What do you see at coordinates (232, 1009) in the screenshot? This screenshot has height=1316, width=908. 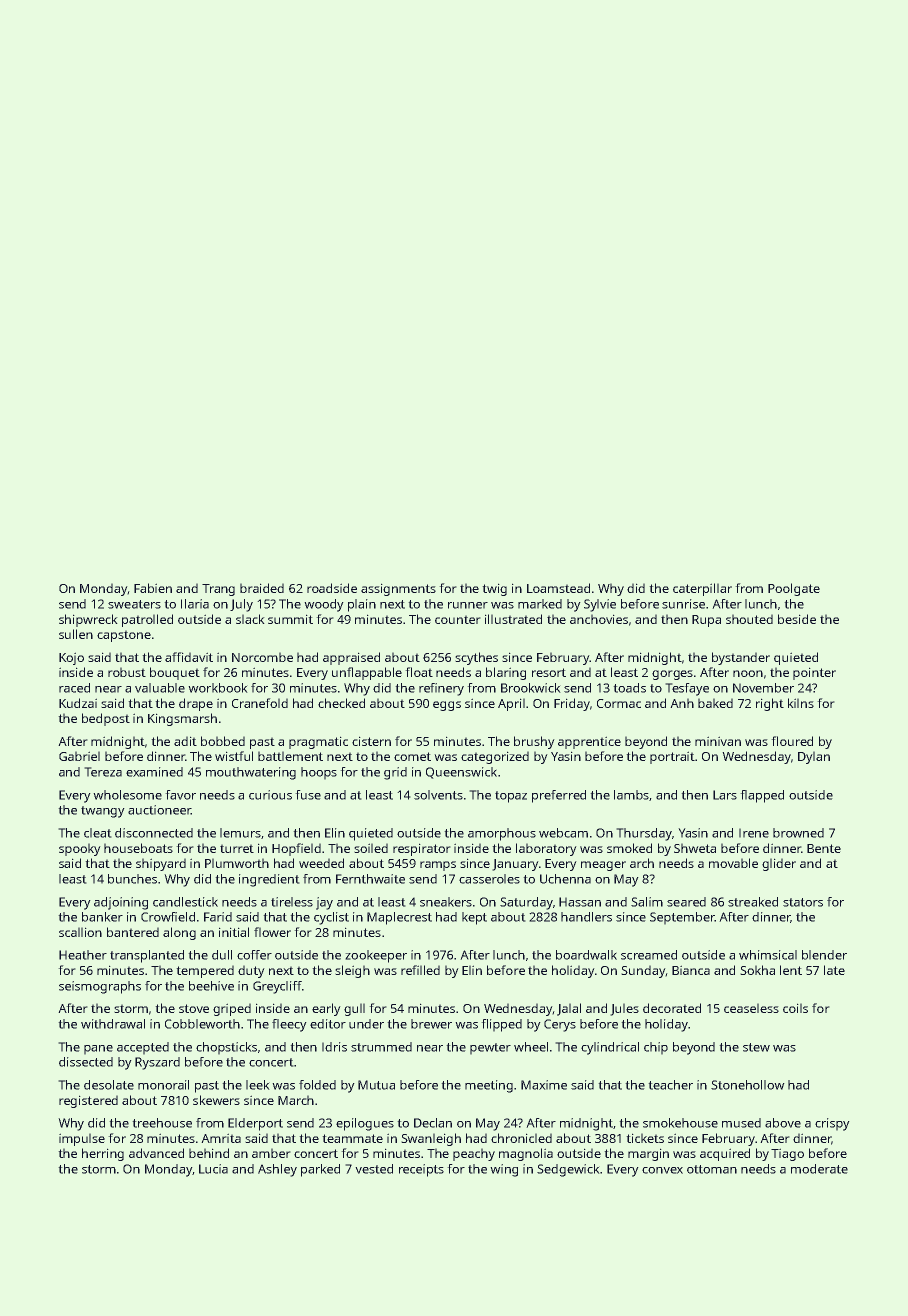 I see `griped` at bounding box center [232, 1009].
